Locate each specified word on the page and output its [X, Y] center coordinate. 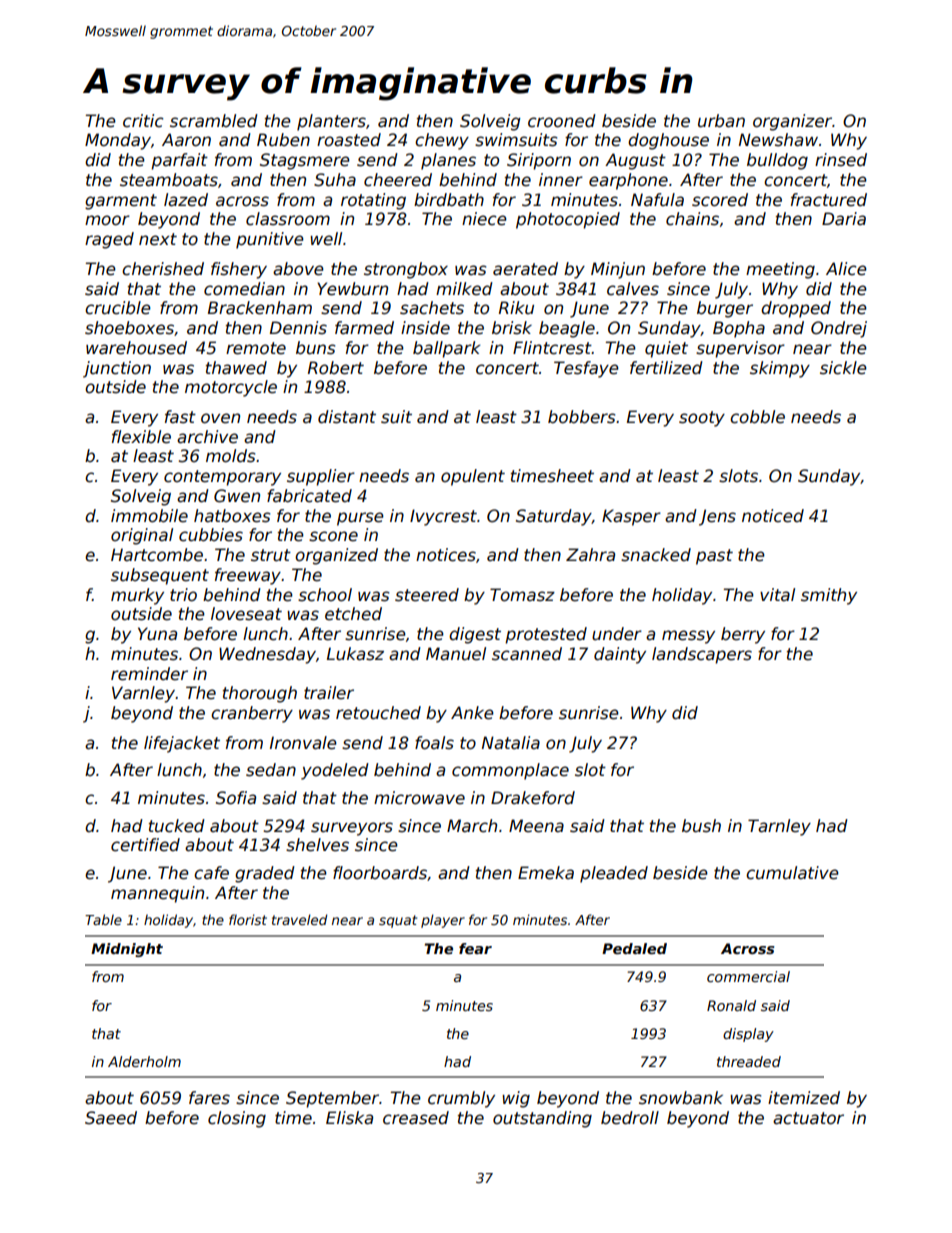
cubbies [211, 535]
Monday [118, 141]
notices [446, 555]
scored [720, 200]
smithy [829, 596]
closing [237, 1119]
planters [331, 122]
